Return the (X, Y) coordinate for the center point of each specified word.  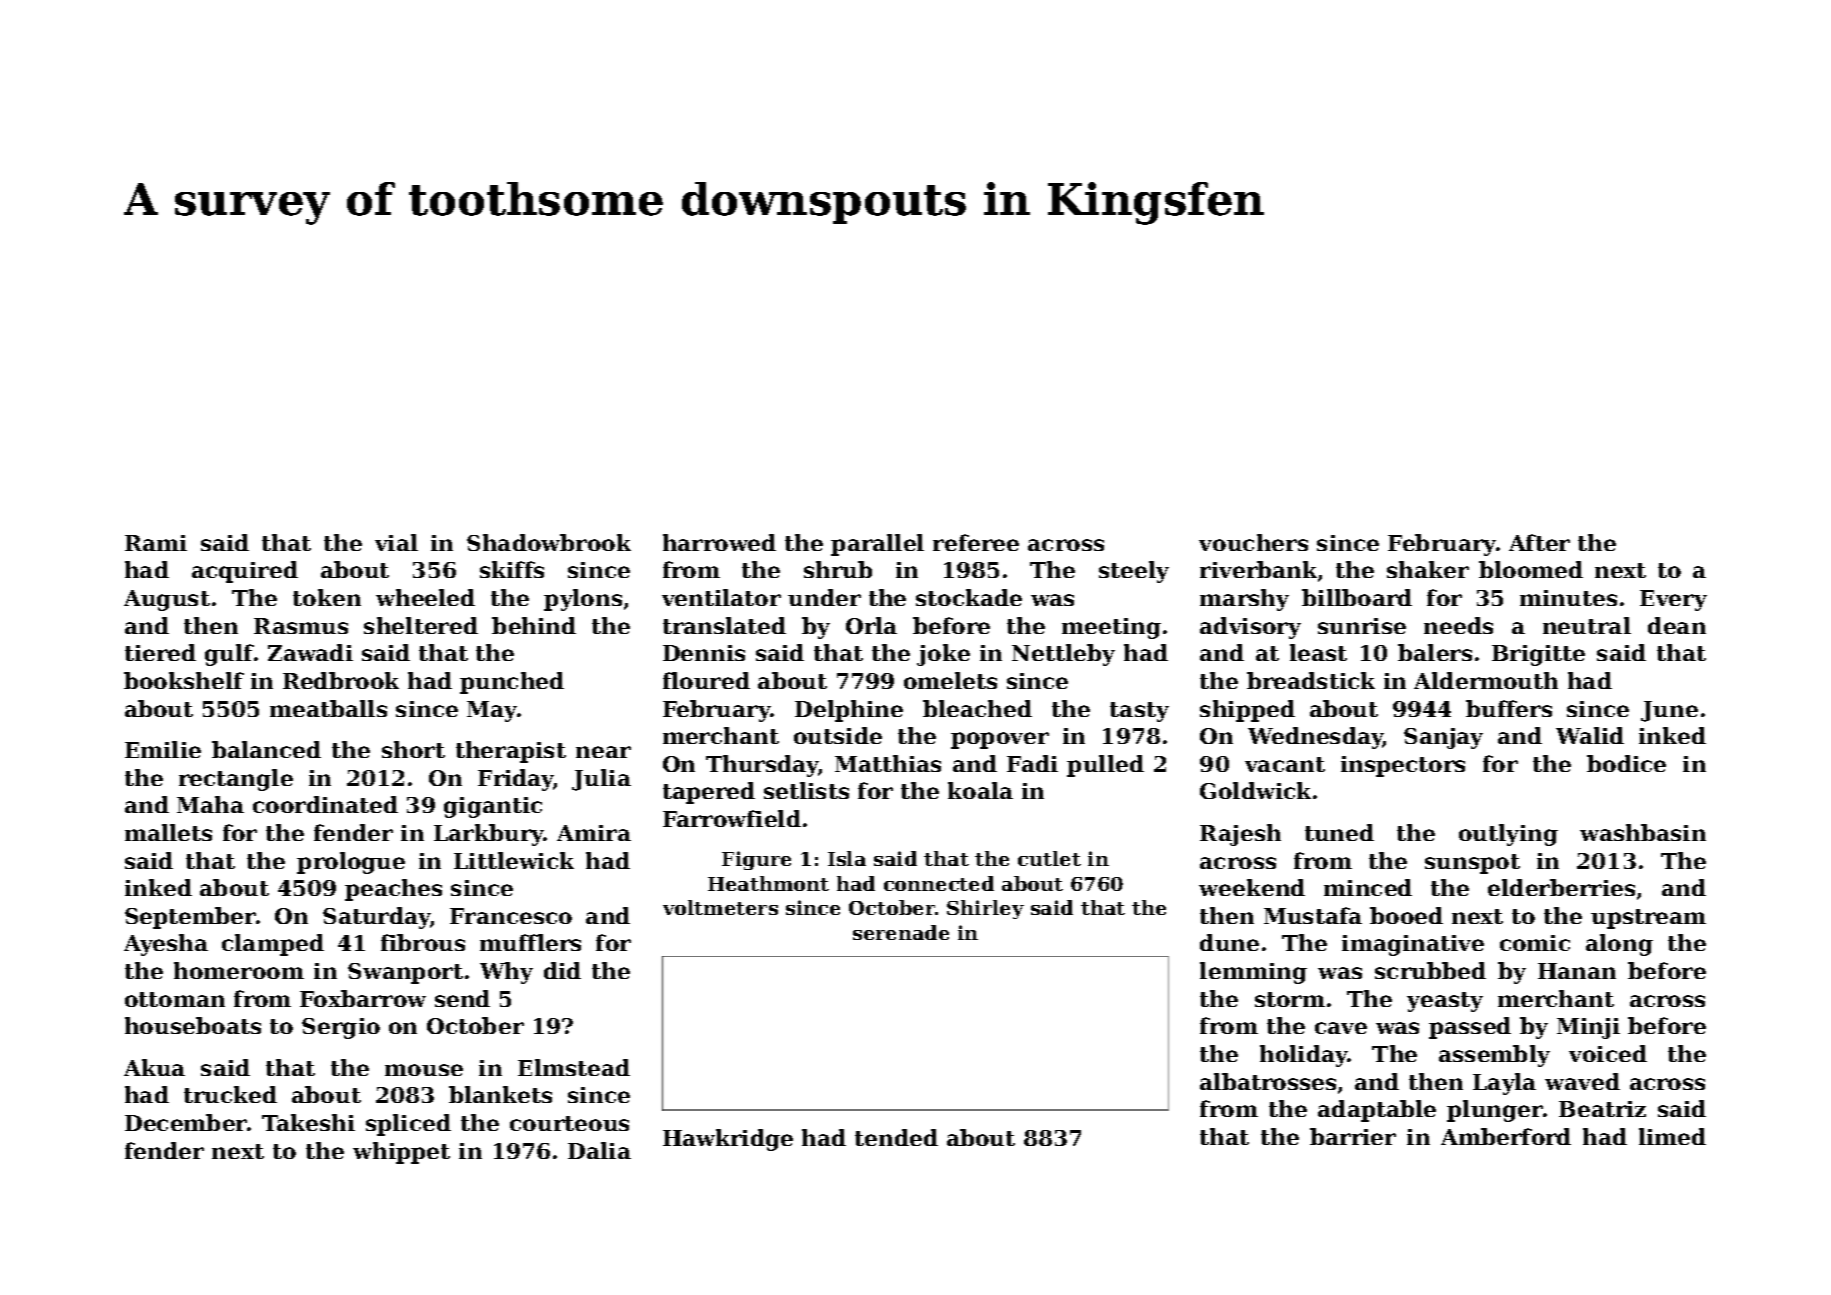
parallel (877, 545)
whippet (401, 1153)
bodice (1626, 763)
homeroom (239, 970)
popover (1000, 740)
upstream (1648, 919)
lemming (1253, 973)
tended (896, 1137)
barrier (1353, 1136)
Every (1673, 600)
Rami (156, 543)
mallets (168, 832)
